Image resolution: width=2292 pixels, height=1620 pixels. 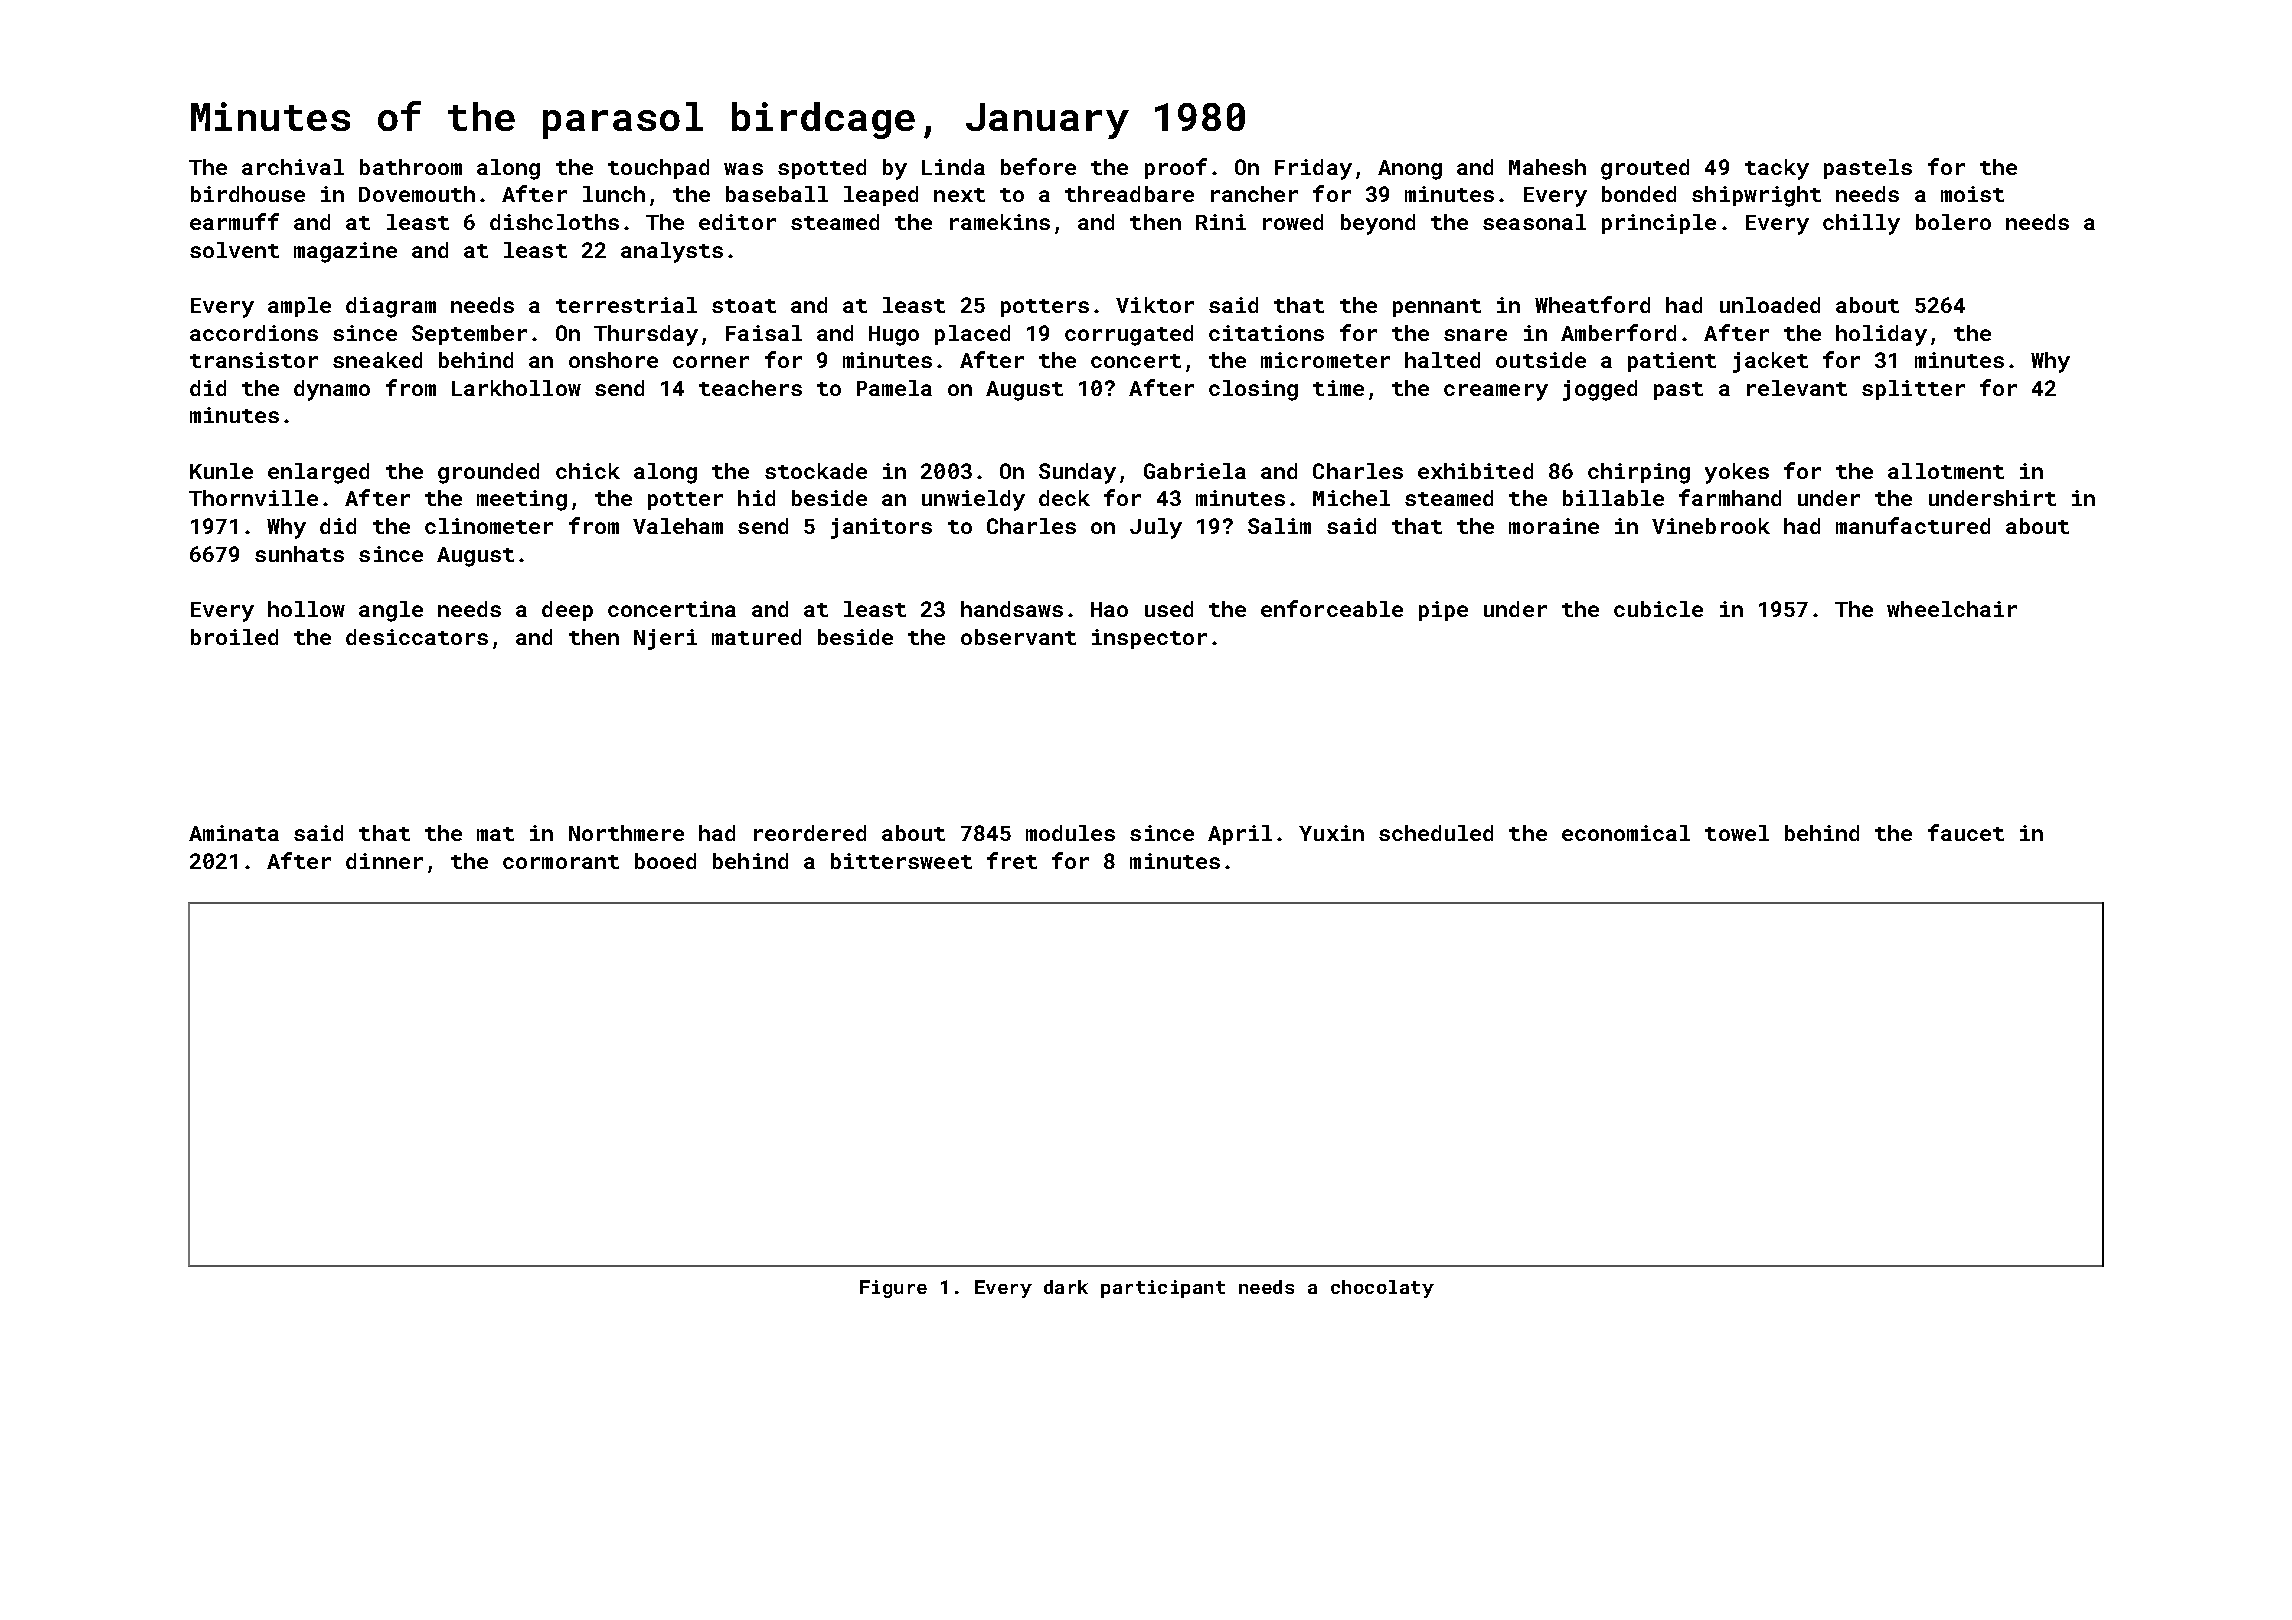 I want to click on dark, so click(x=1066, y=1287).
